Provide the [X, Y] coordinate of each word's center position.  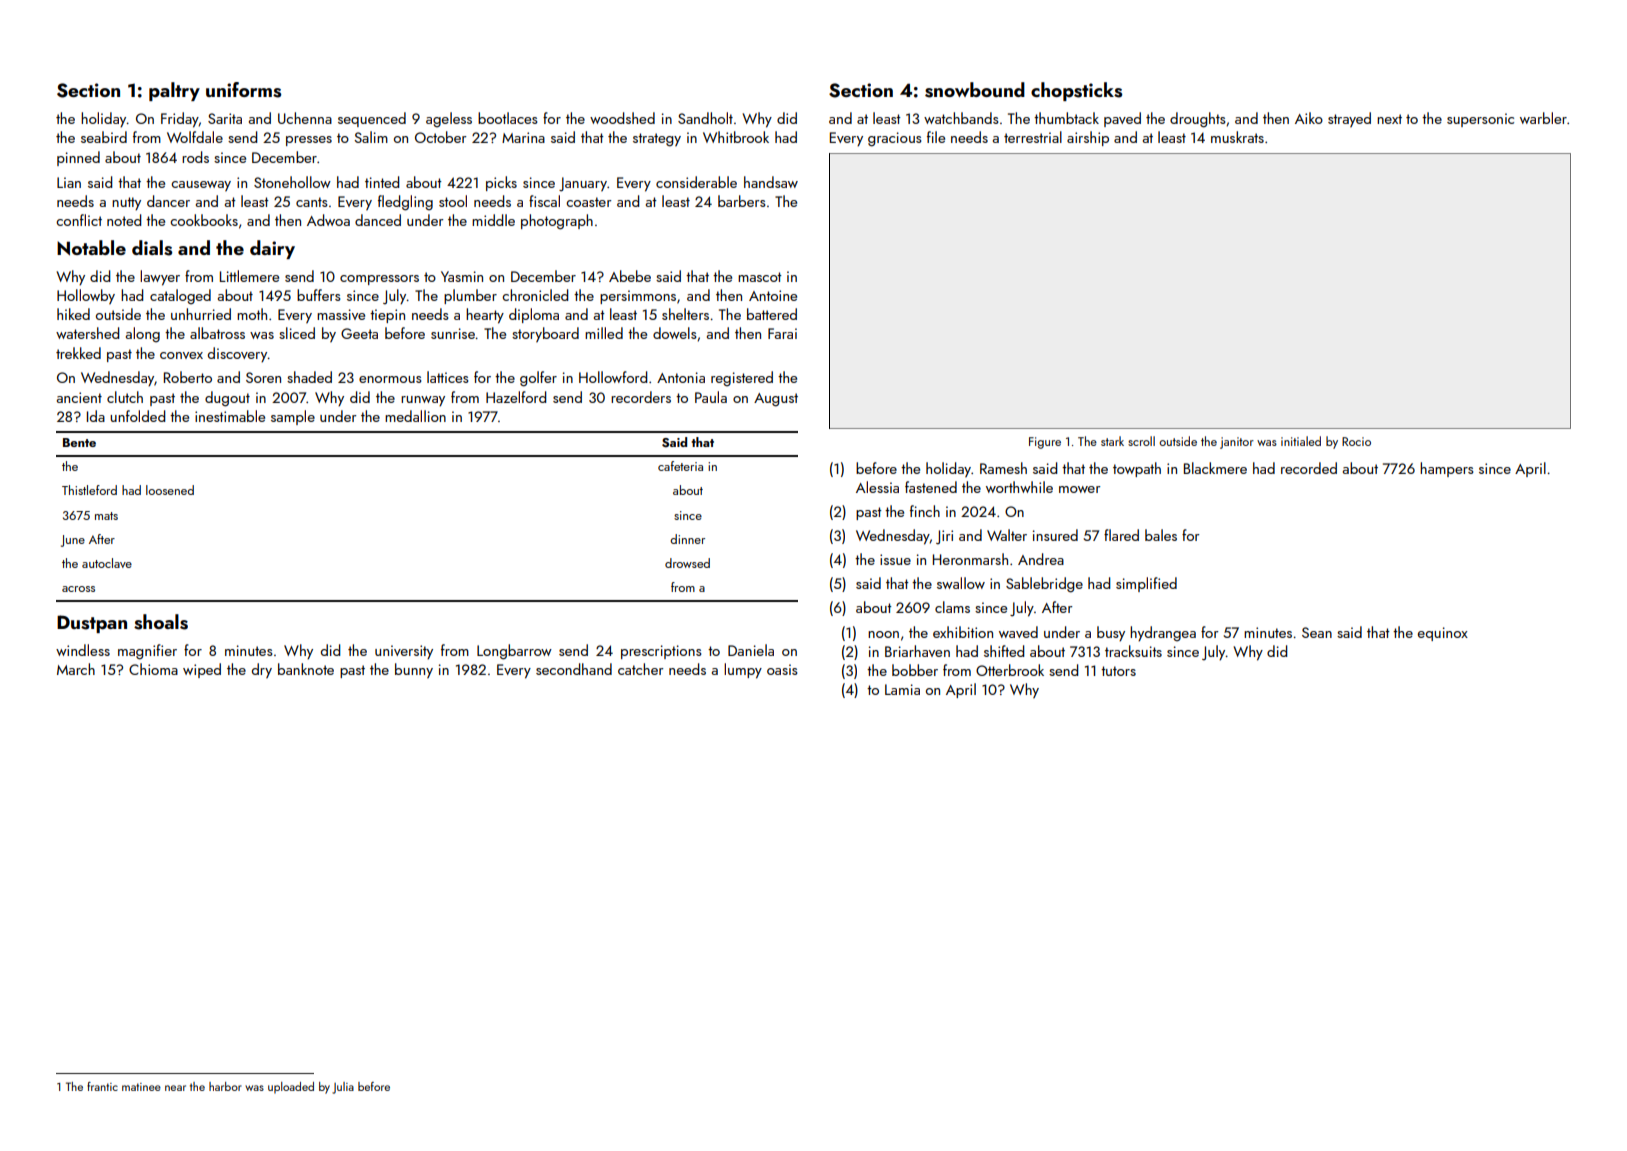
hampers [1447, 469]
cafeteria [680, 466]
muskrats [1237, 137]
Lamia [902, 689]
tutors [1118, 671]
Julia [343, 1088]
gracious [895, 139]
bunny [414, 670]
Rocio [1356, 441]
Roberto [188, 377]
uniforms [243, 90]
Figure [1045, 443]
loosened [170, 490]
